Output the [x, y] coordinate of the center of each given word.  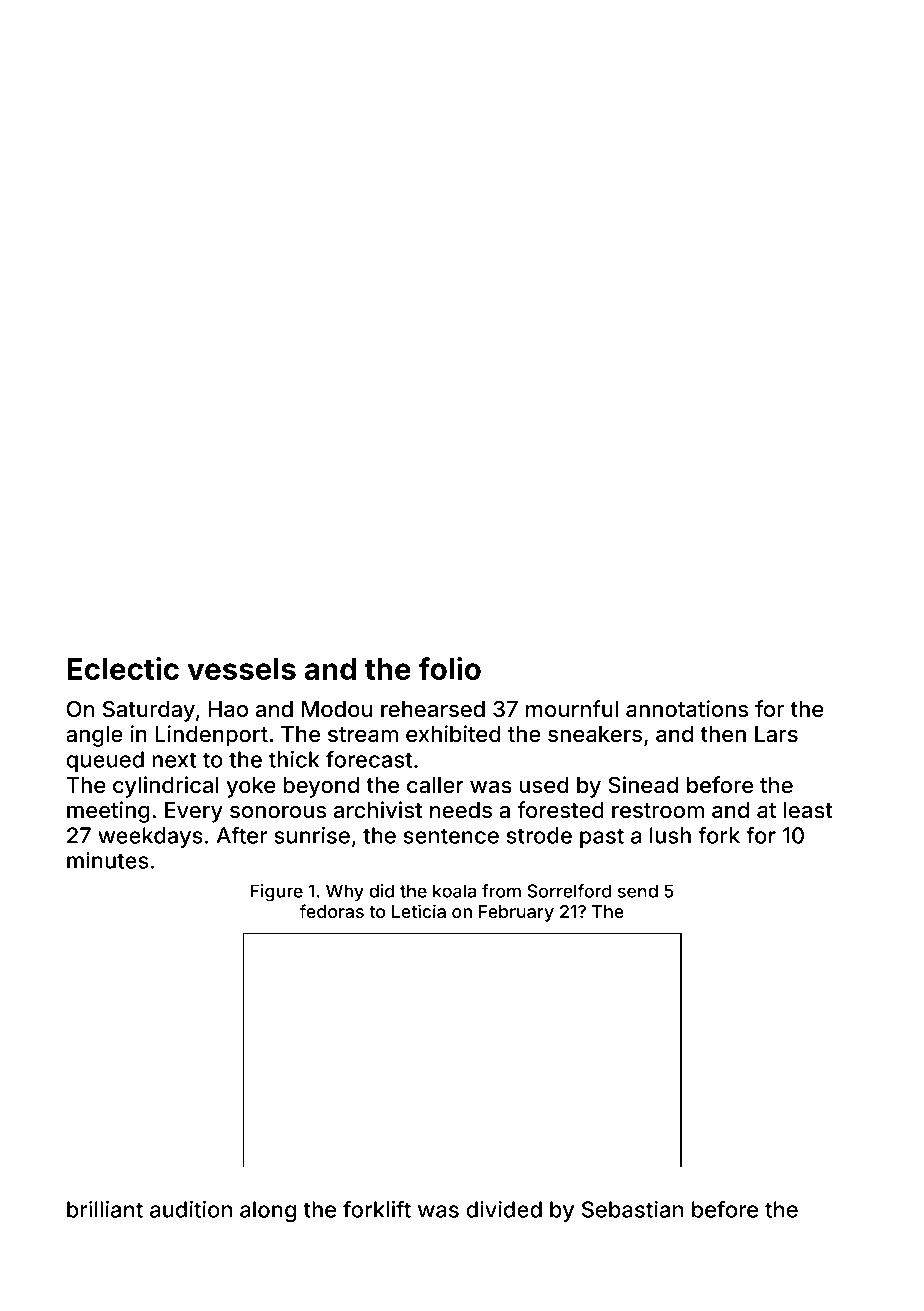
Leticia [419, 911]
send [638, 891]
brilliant [105, 1209]
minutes [108, 860]
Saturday [149, 711]
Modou [337, 709]
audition [191, 1209]
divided [504, 1209]
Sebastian [632, 1209]
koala [454, 891]
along [268, 1212]
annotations [687, 709]
